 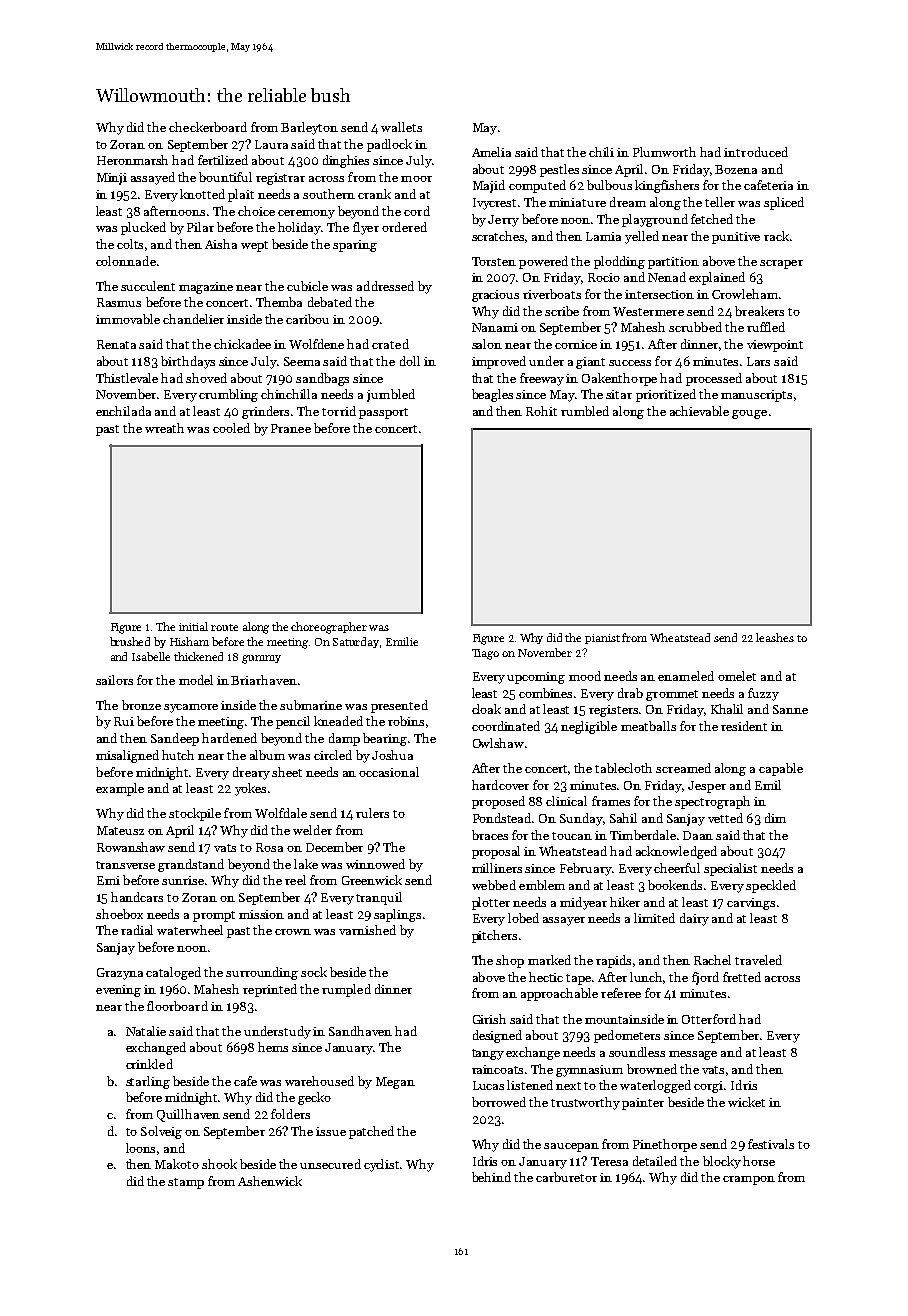 What do you see at coordinates (725, 818) in the screenshot?
I see `vetted` at bounding box center [725, 818].
